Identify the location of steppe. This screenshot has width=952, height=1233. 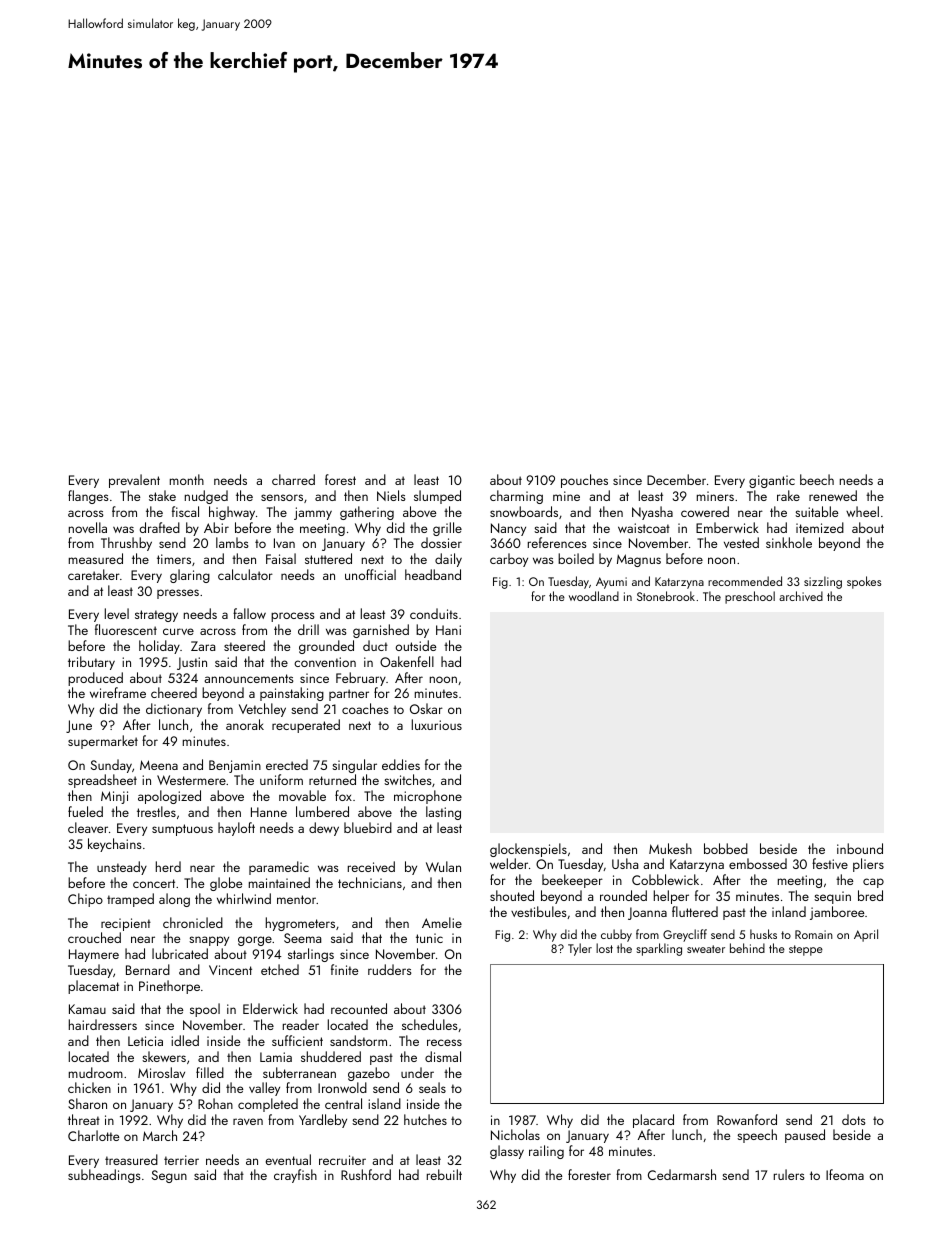
(806, 950).
